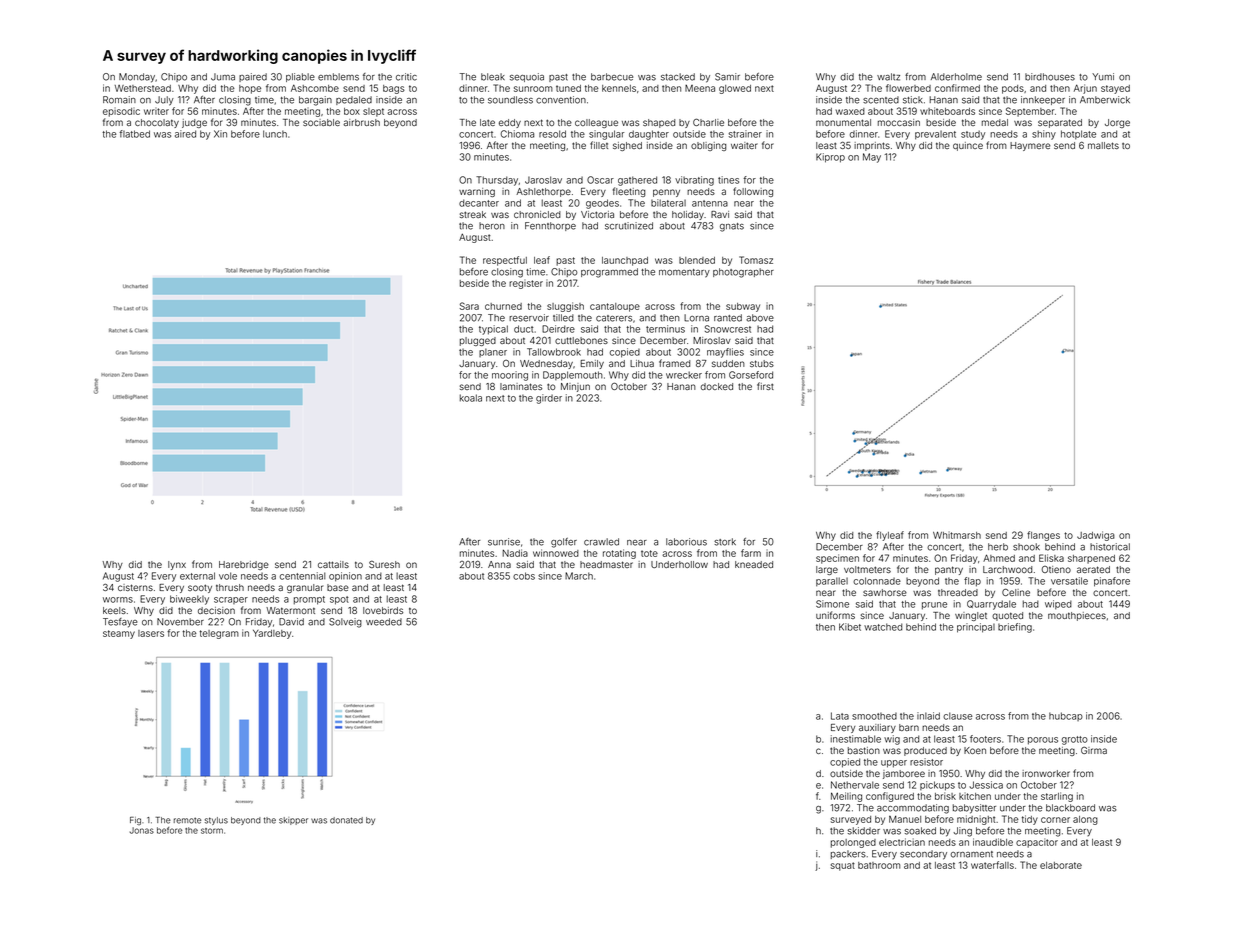 This screenshot has height=952, width=1233. Describe the element at coordinates (956, 77) in the screenshot. I see `Alderholme` at that location.
